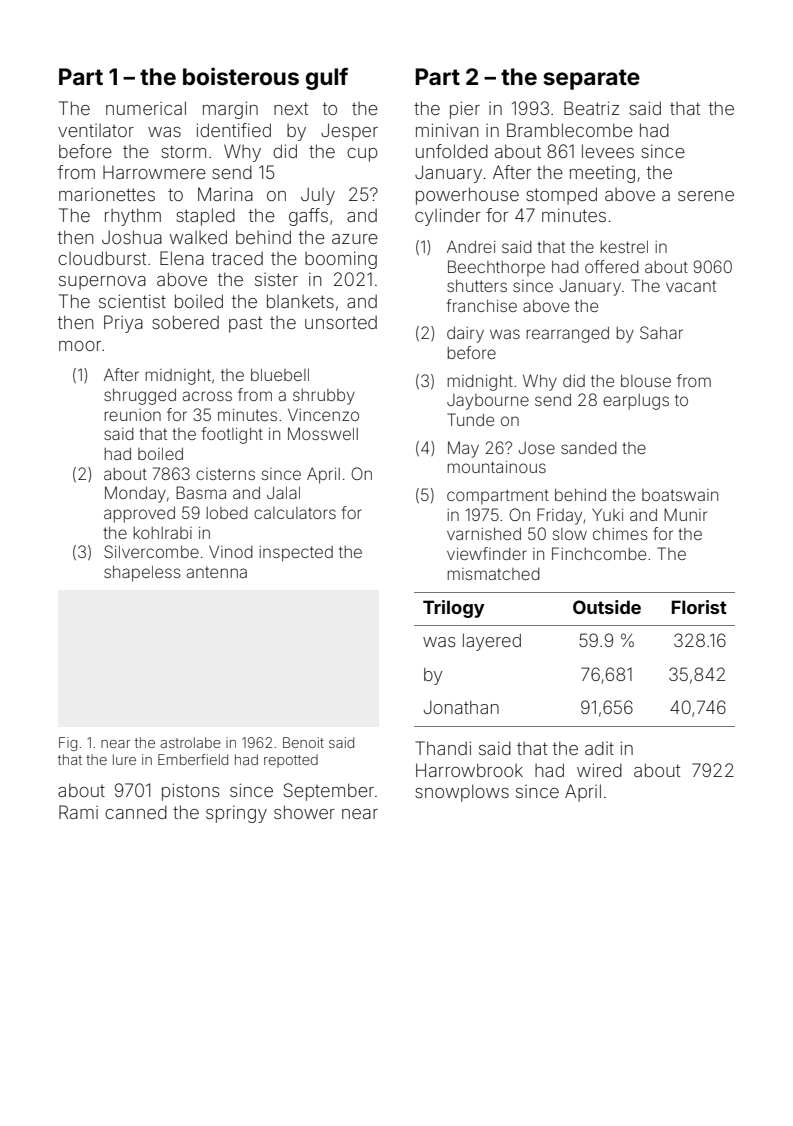 This screenshot has width=793, height=1126. What do you see at coordinates (241, 76) in the screenshot?
I see `boisterous` at bounding box center [241, 76].
